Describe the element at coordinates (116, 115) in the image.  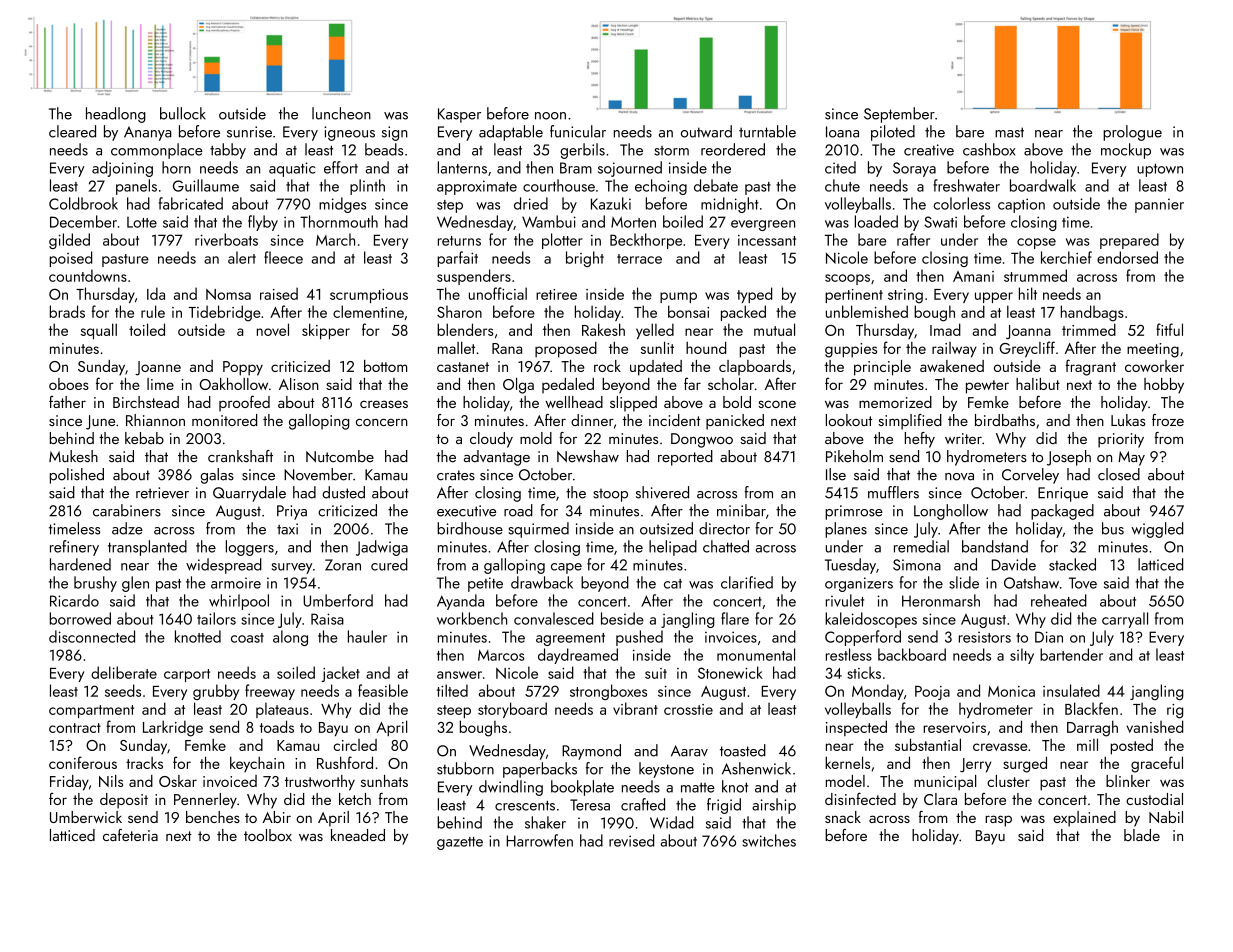
I see `headlong` at that location.
